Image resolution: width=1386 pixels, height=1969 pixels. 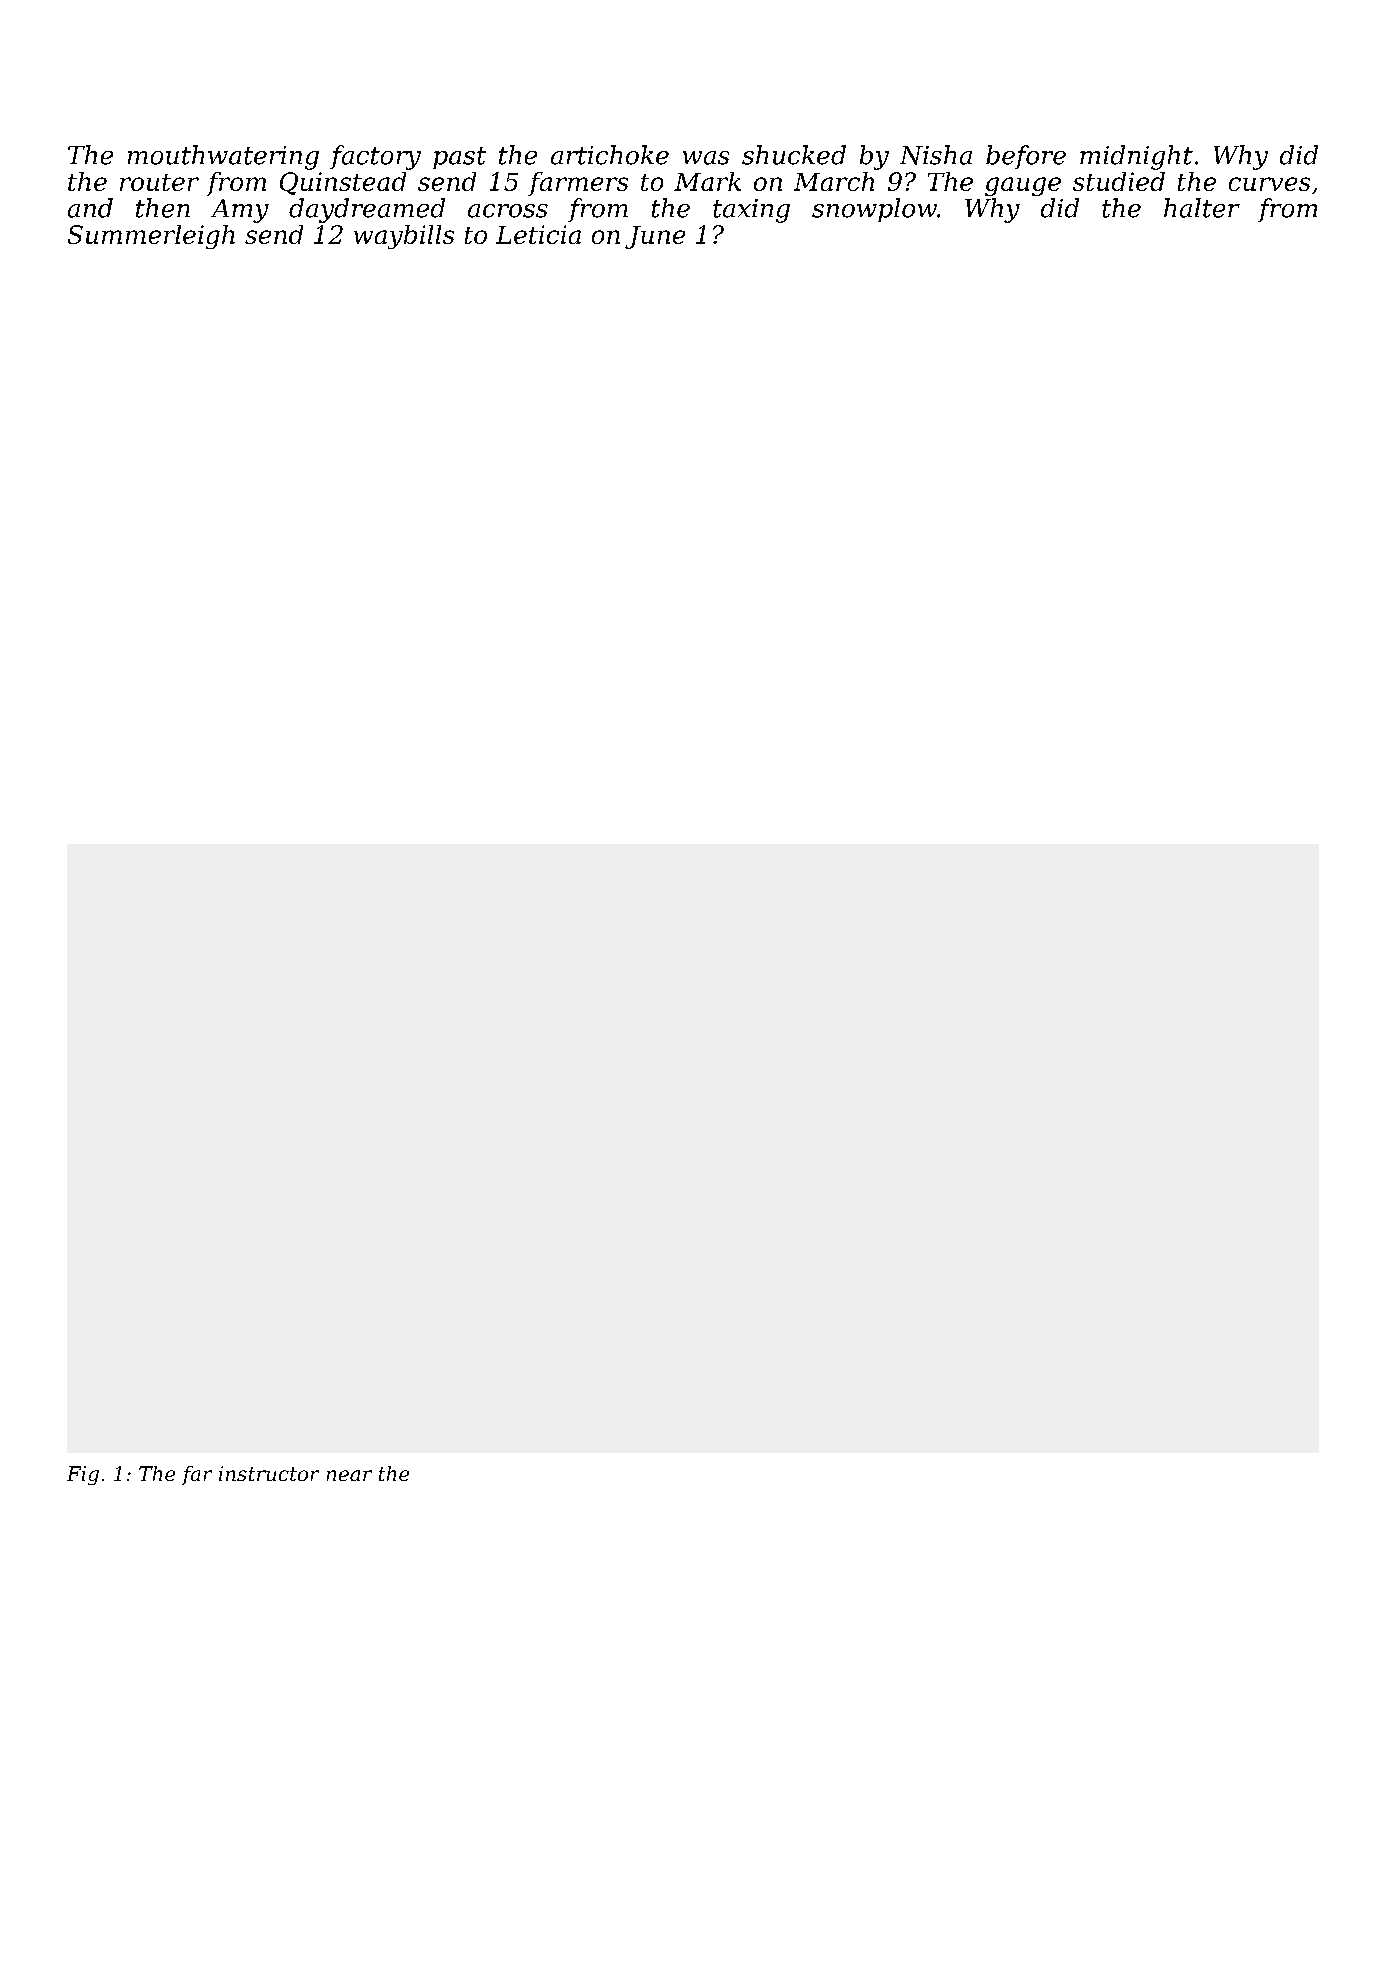 What do you see at coordinates (349, 1475) in the screenshot?
I see `near` at bounding box center [349, 1475].
